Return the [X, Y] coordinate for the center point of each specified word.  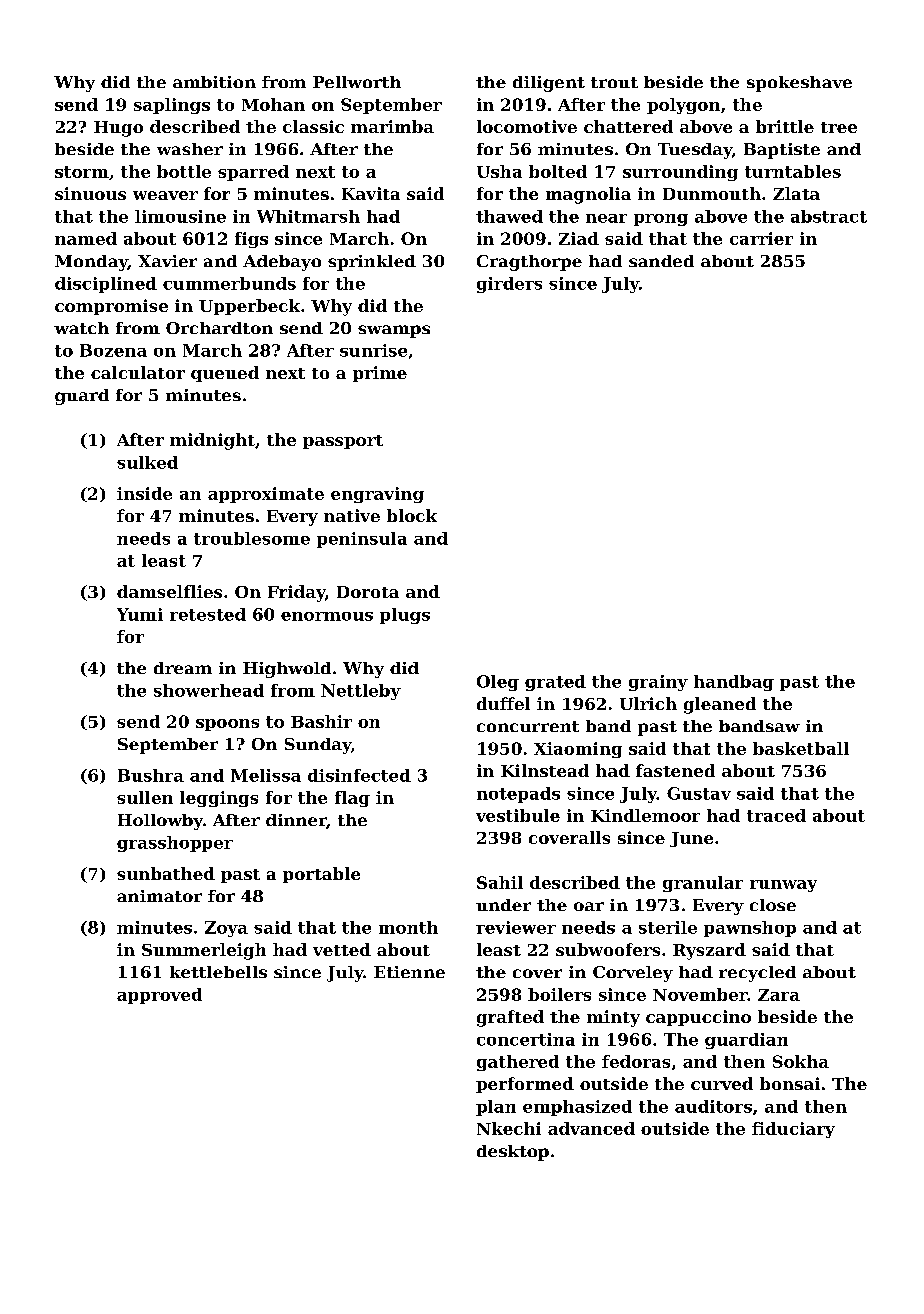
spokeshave [799, 84]
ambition [214, 82]
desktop [513, 1153]
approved [159, 996]
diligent [549, 84]
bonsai [790, 1083]
